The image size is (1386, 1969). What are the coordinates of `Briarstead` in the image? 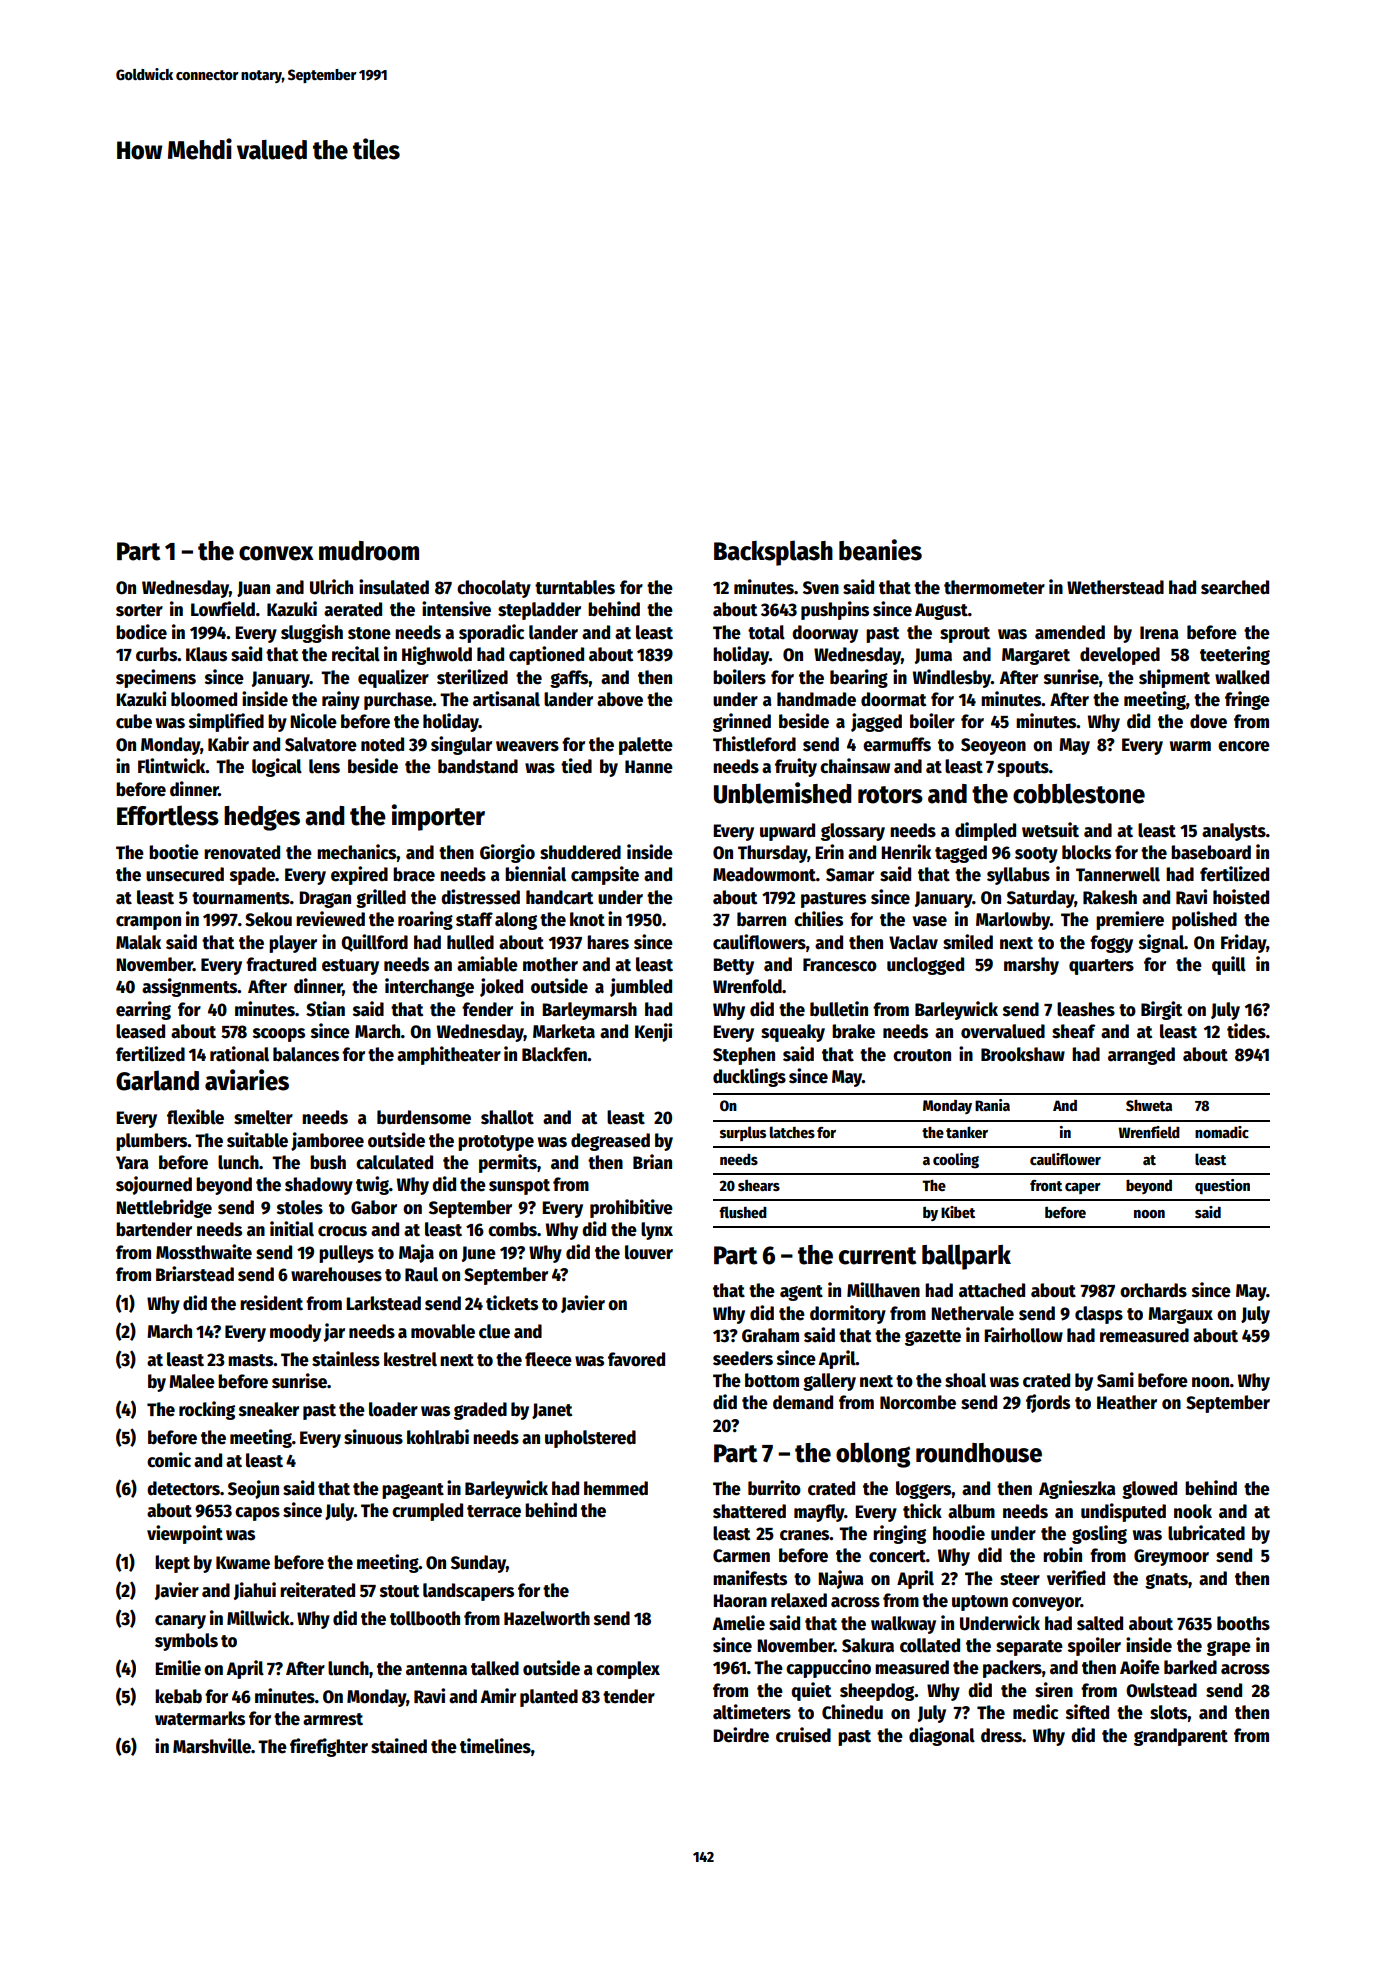 It's located at (195, 1274).
